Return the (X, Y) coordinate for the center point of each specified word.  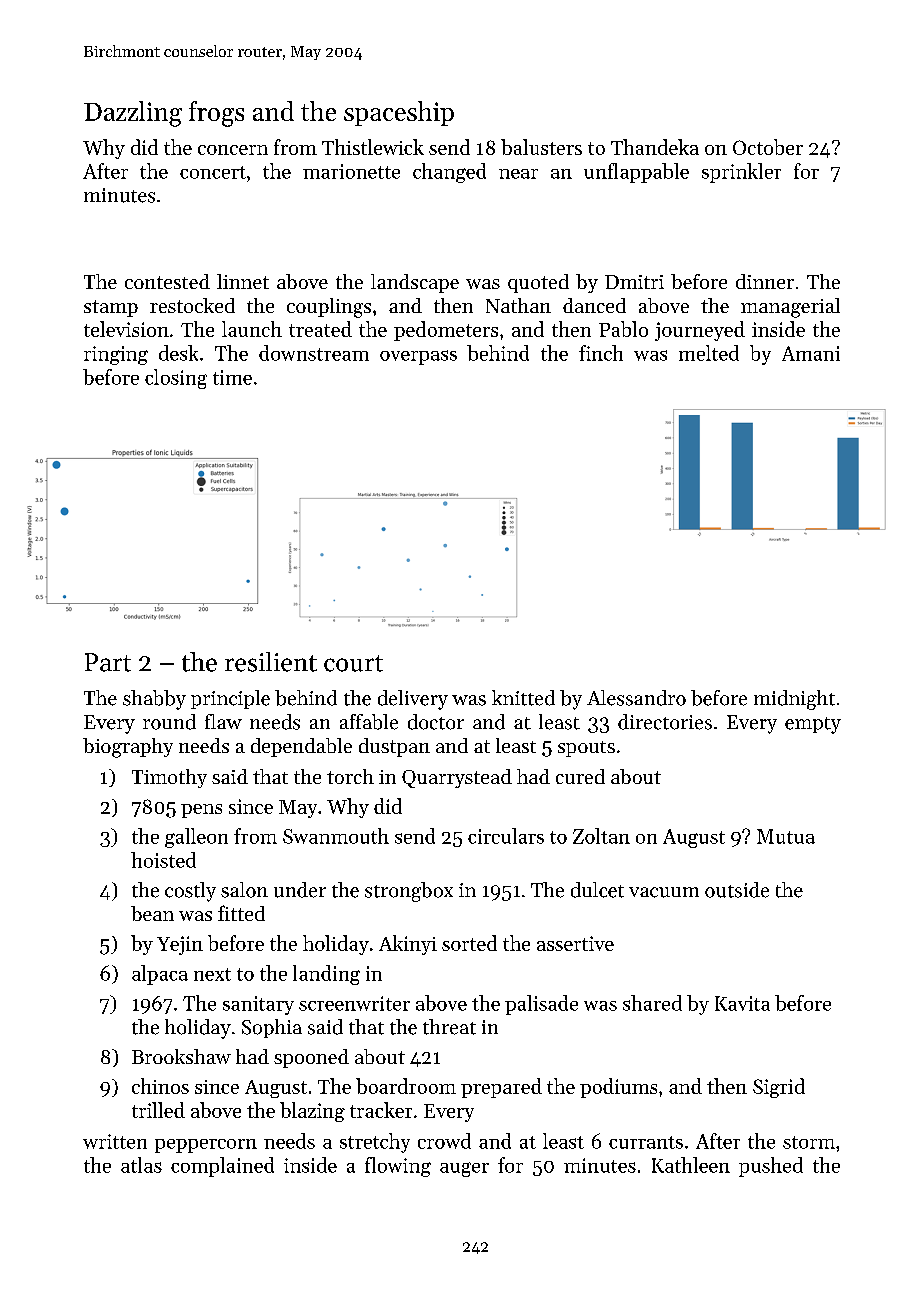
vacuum (664, 892)
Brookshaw (181, 1056)
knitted (523, 698)
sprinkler (741, 173)
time (232, 377)
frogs (216, 114)
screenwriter (354, 1003)
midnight (794, 700)
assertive (575, 943)
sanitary (258, 1005)
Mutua (786, 836)
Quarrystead (457, 778)
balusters (541, 147)
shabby (154, 700)
